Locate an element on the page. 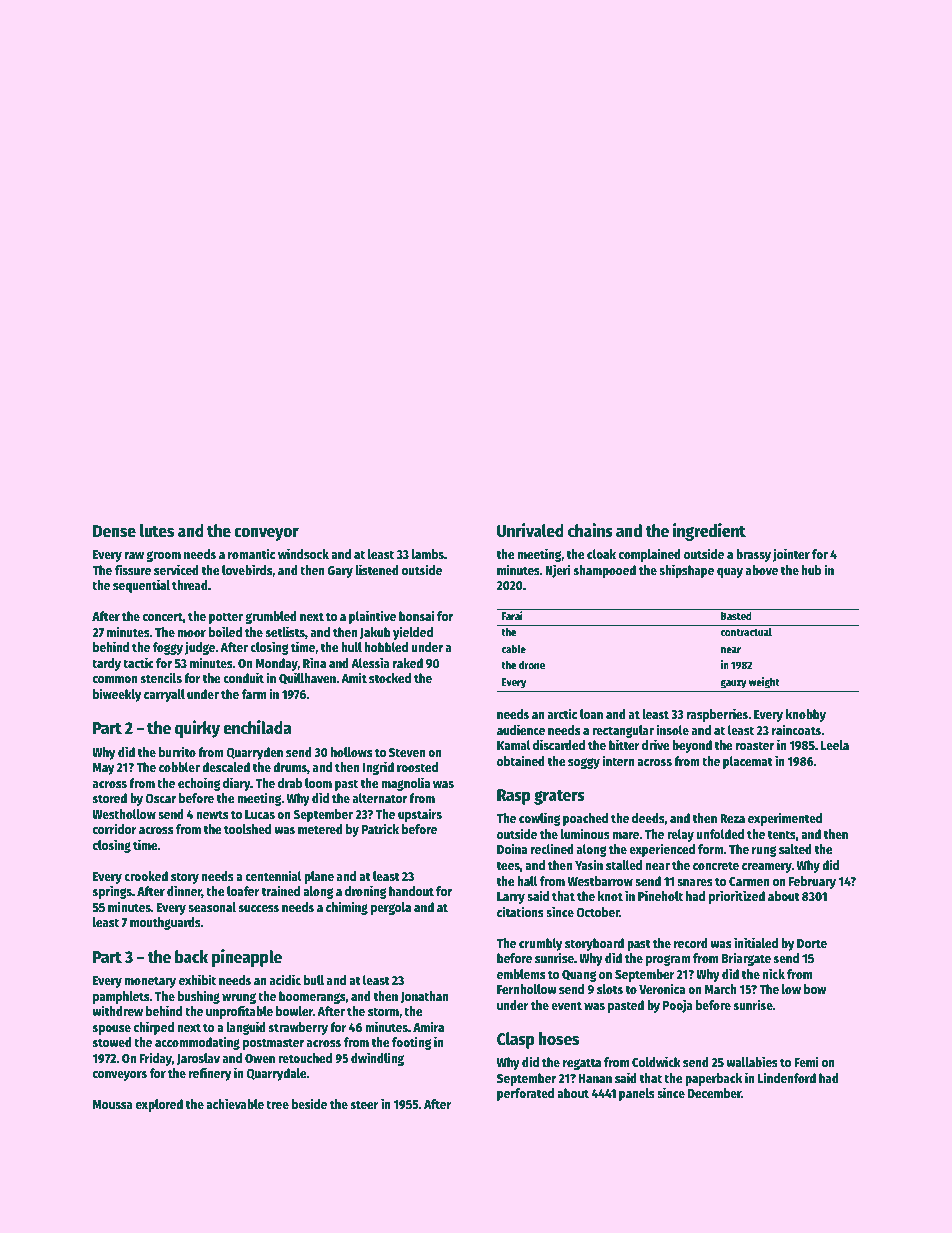  pergola is located at coordinates (391, 908).
